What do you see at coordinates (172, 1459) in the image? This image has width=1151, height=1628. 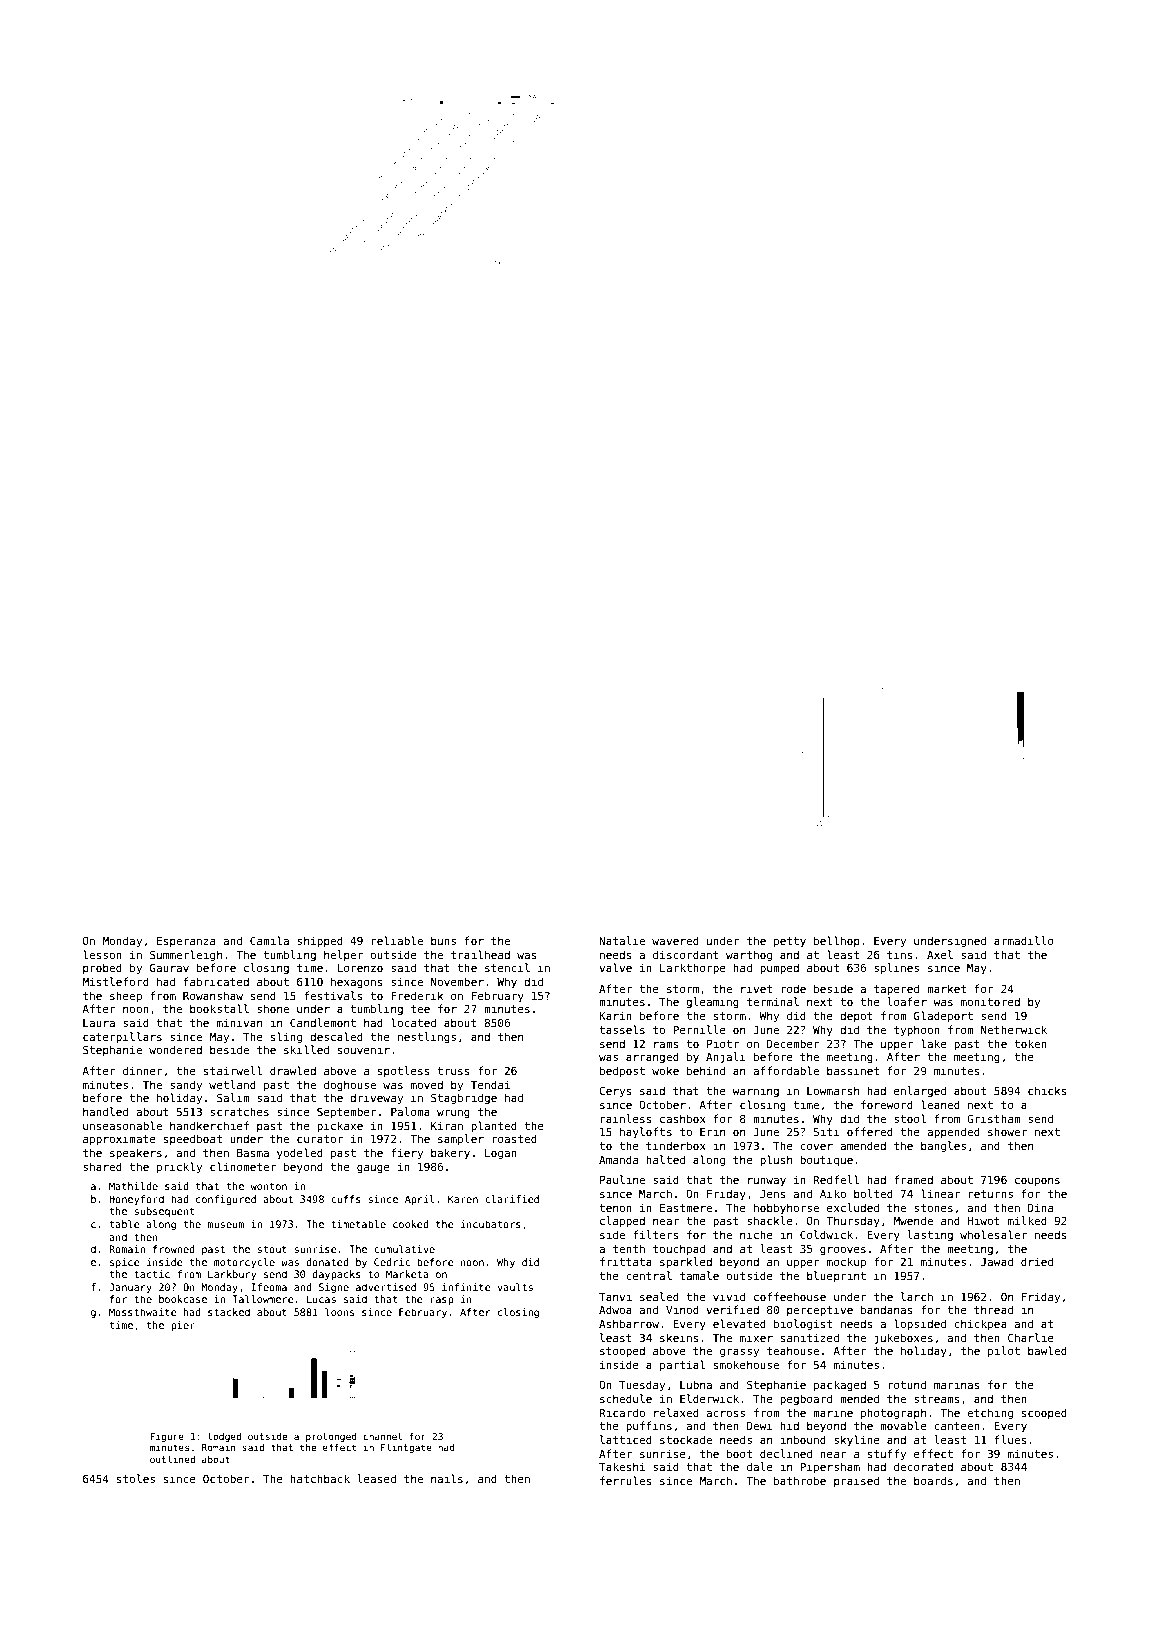 I see `outlined` at bounding box center [172, 1459].
